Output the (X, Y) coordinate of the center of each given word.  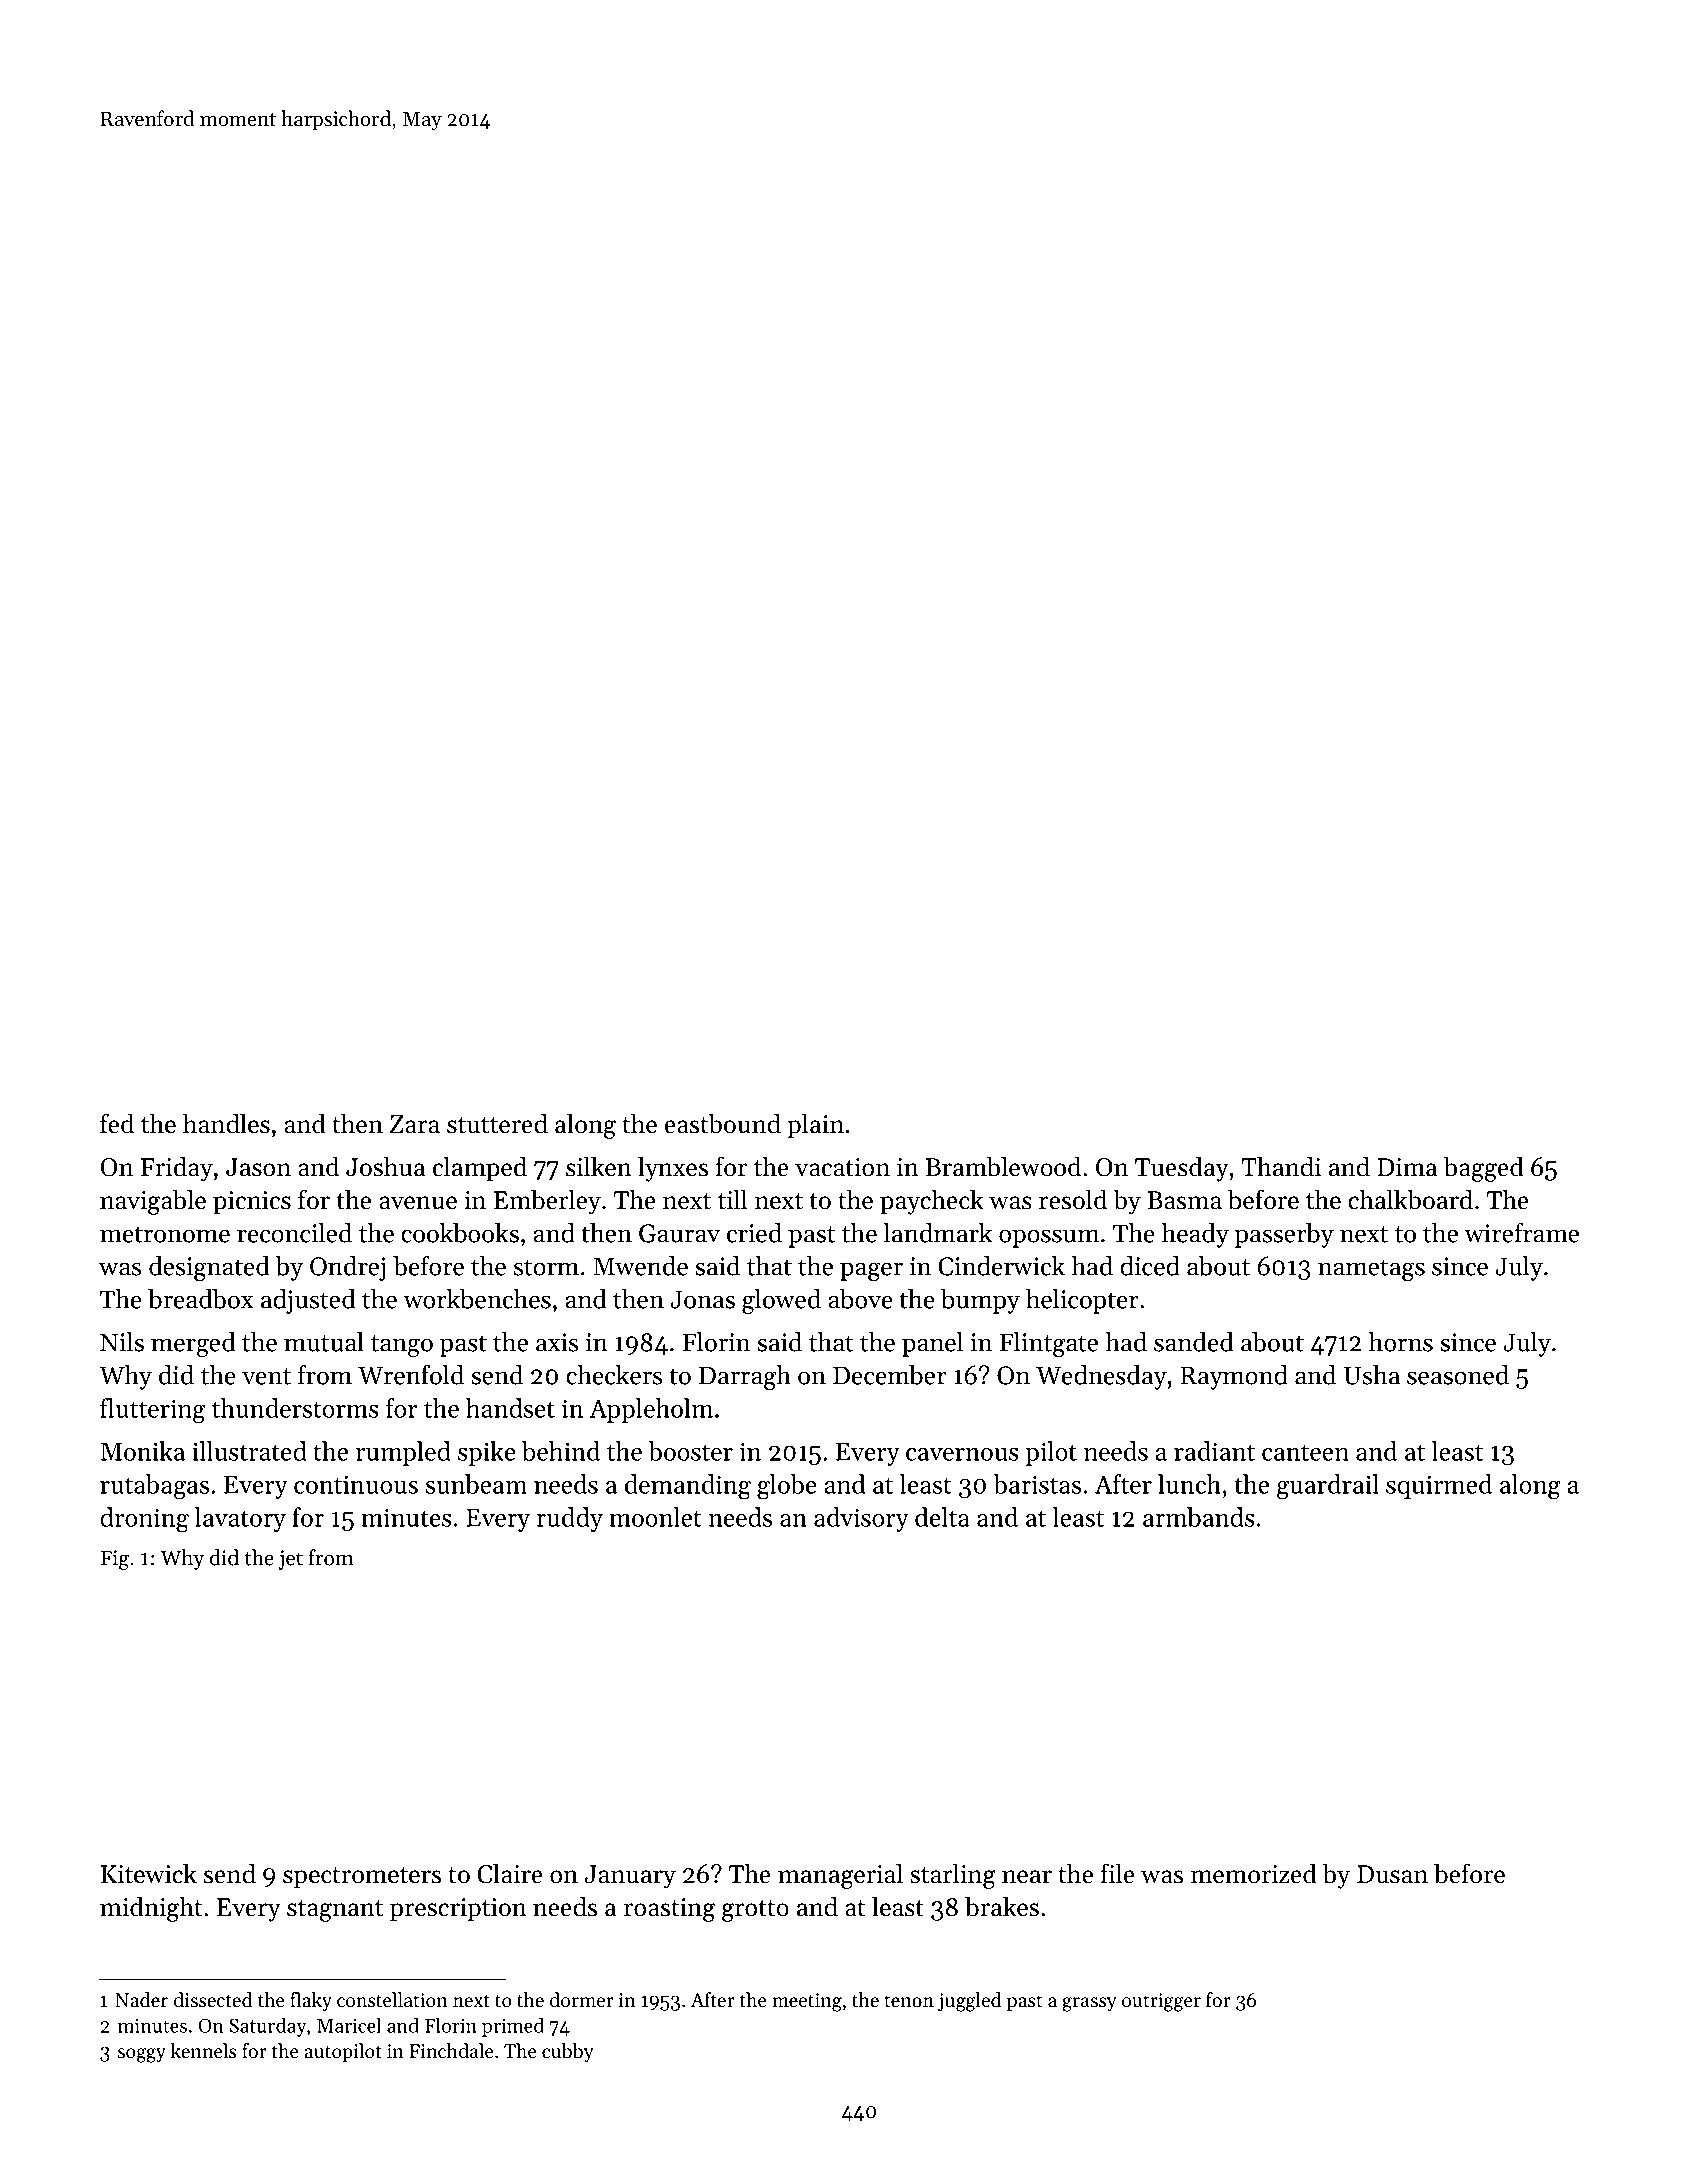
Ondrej (347, 1268)
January (630, 1877)
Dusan (1392, 1874)
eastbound (723, 1123)
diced (1150, 1266)
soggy (142, 2055)
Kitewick (149, 1873)
